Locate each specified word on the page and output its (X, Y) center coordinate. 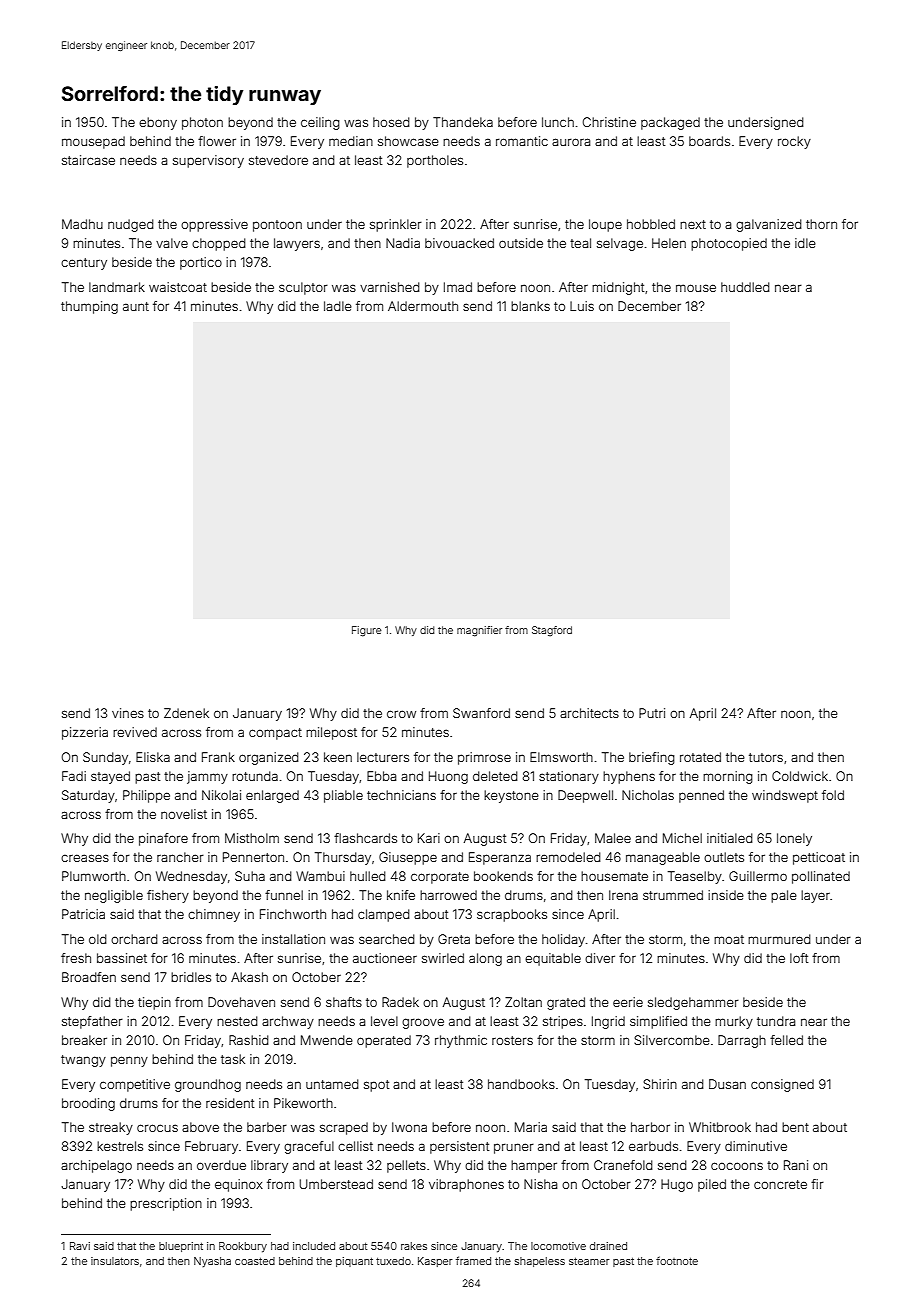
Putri (652, 713)
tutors (766, 757)
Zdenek (186, 713)
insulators (115, 1261)
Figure (367, 631)
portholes (435, 161)
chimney (214, 915)
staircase (88, 160)
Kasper (435, 1262)
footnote (677, 1260)
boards (709, 141)
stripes (563, 1022)
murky (734, 1022)
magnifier (479, 631)
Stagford (552, 631)
